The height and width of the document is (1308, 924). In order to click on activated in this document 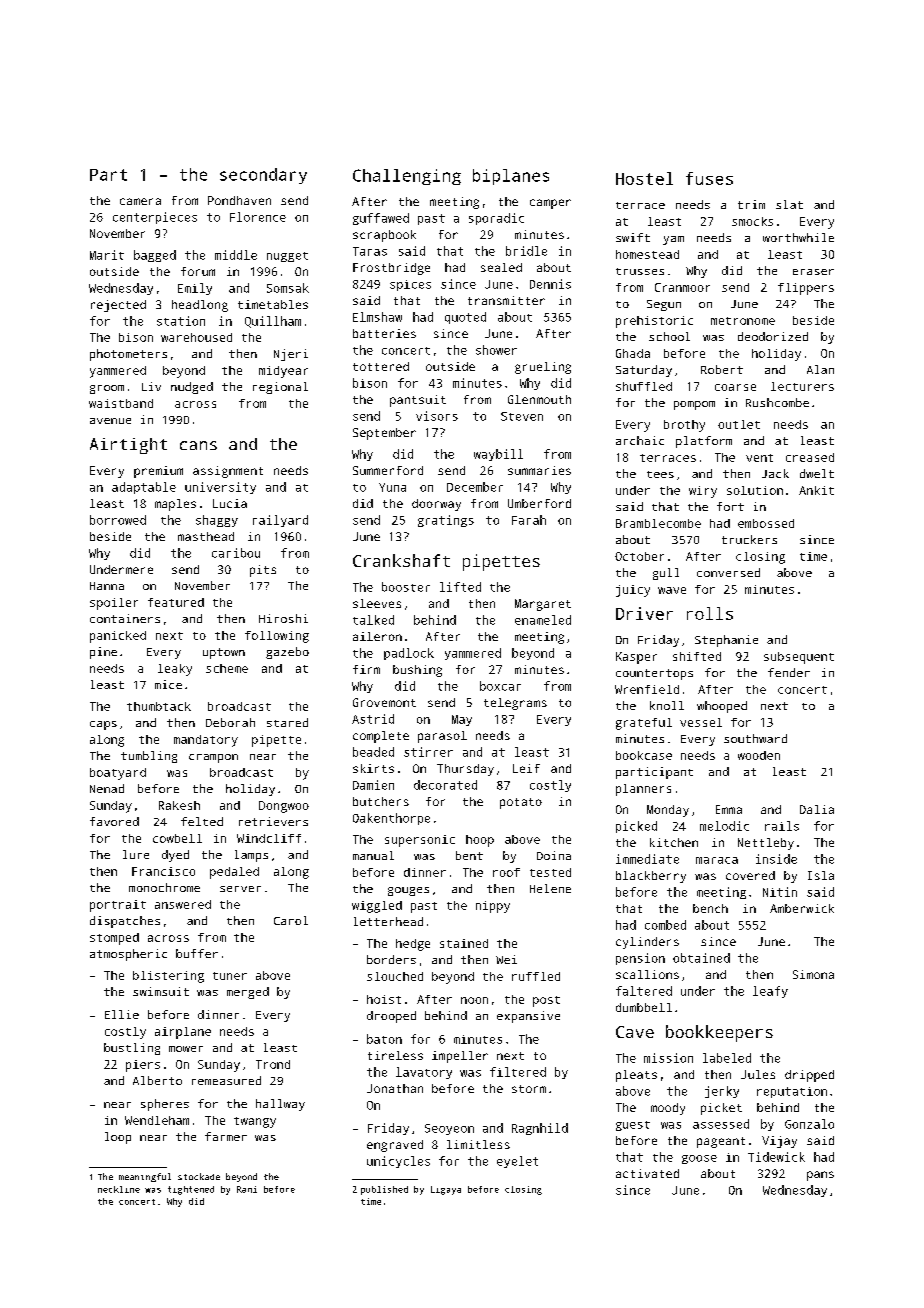, I will do `click(647, 1173)`.
